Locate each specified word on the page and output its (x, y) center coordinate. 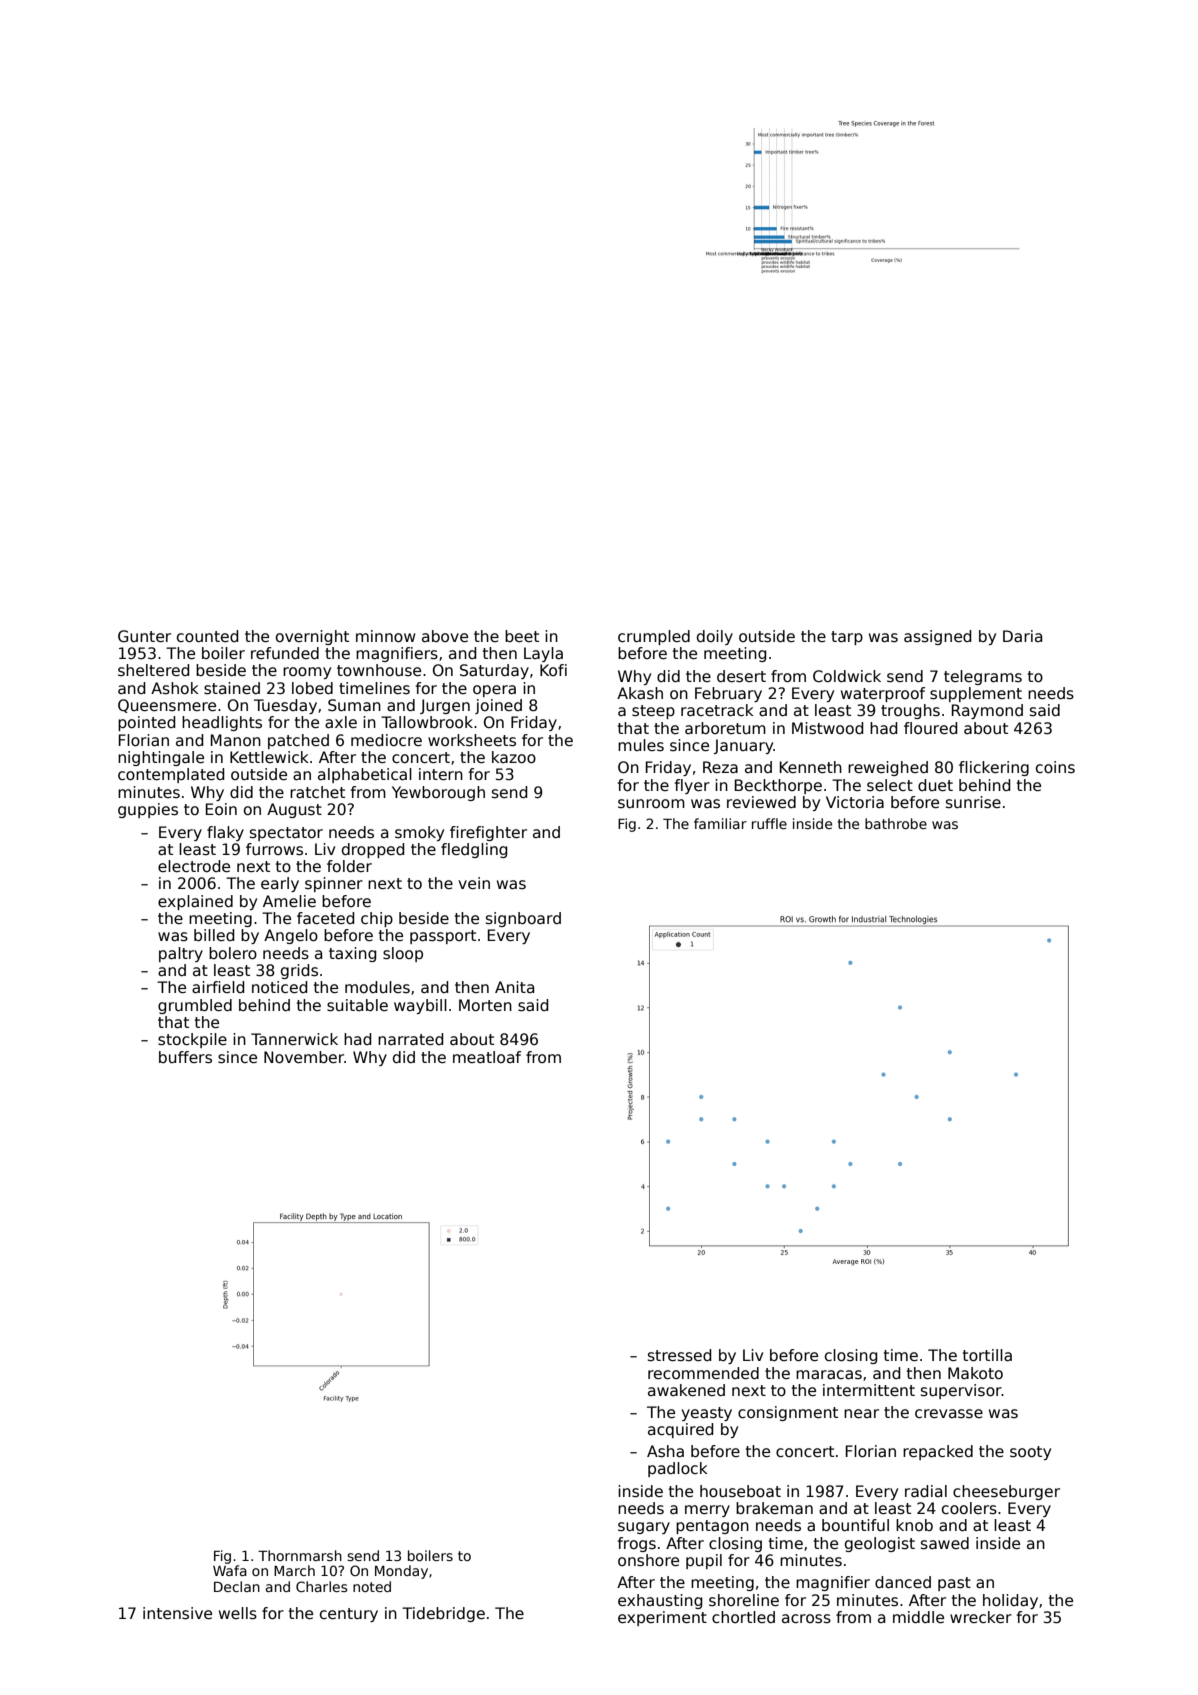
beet (522, 636)
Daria (1022, 636)
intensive (177, 1613)
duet (935, 785)
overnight (312, 637)
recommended (703, 1373)
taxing (353, 954)
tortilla (987, 1355)
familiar (720, 823)
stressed (680, 1355)
